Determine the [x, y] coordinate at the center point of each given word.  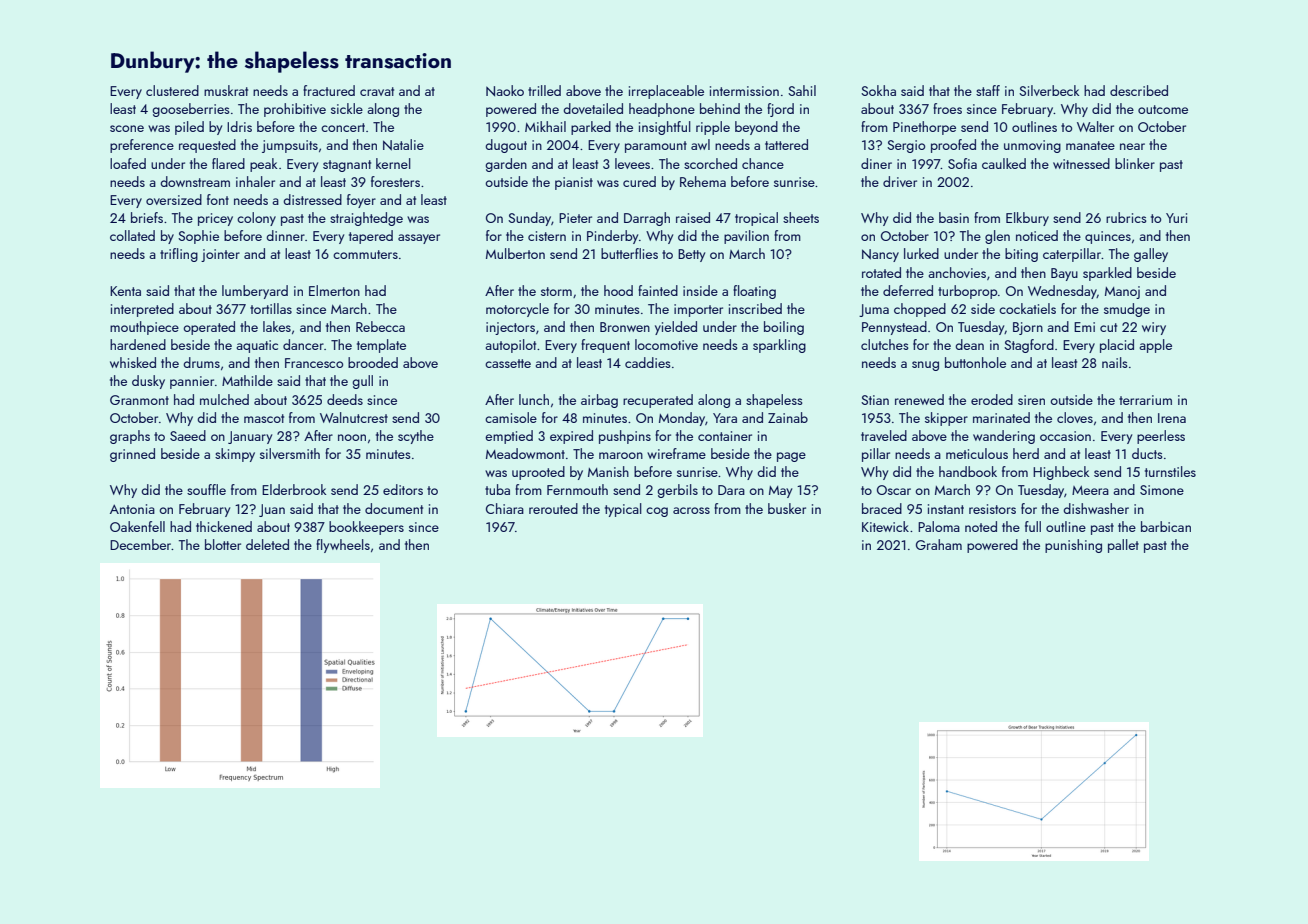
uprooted [538, 473]
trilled [544, 90]
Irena [1172, 418]
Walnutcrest [354, 417]
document [394, 508]
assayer [419, 239]
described [1139, 90]
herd [1026, 453]
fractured [329, 90]
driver [900, 181]
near [1132, 146]
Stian [875, 400]
